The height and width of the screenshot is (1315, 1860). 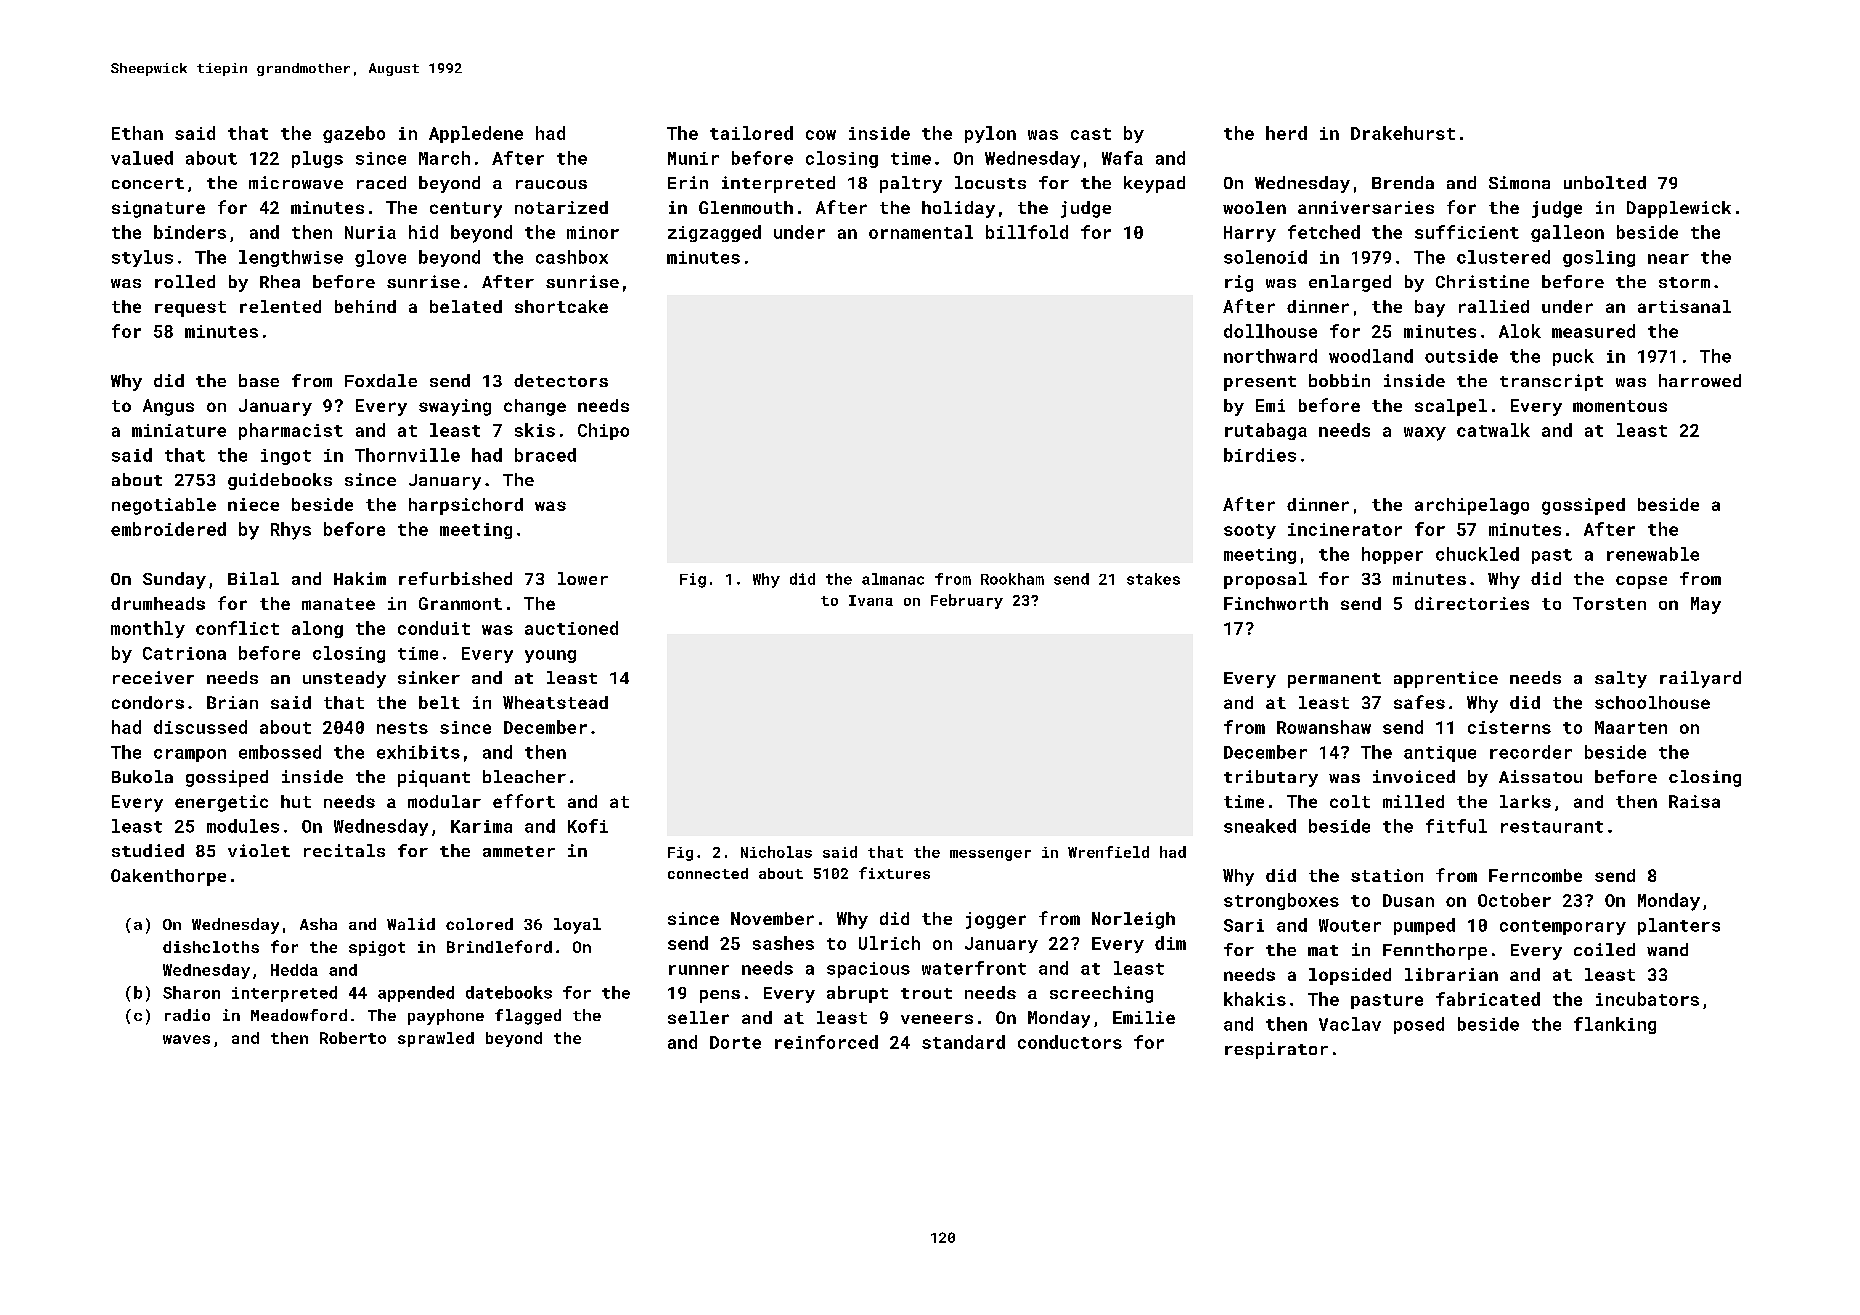 What do you see at coordinates (1334, 680) in the screenshot?
I see `permanent` at bounding box center [1334, 680].
